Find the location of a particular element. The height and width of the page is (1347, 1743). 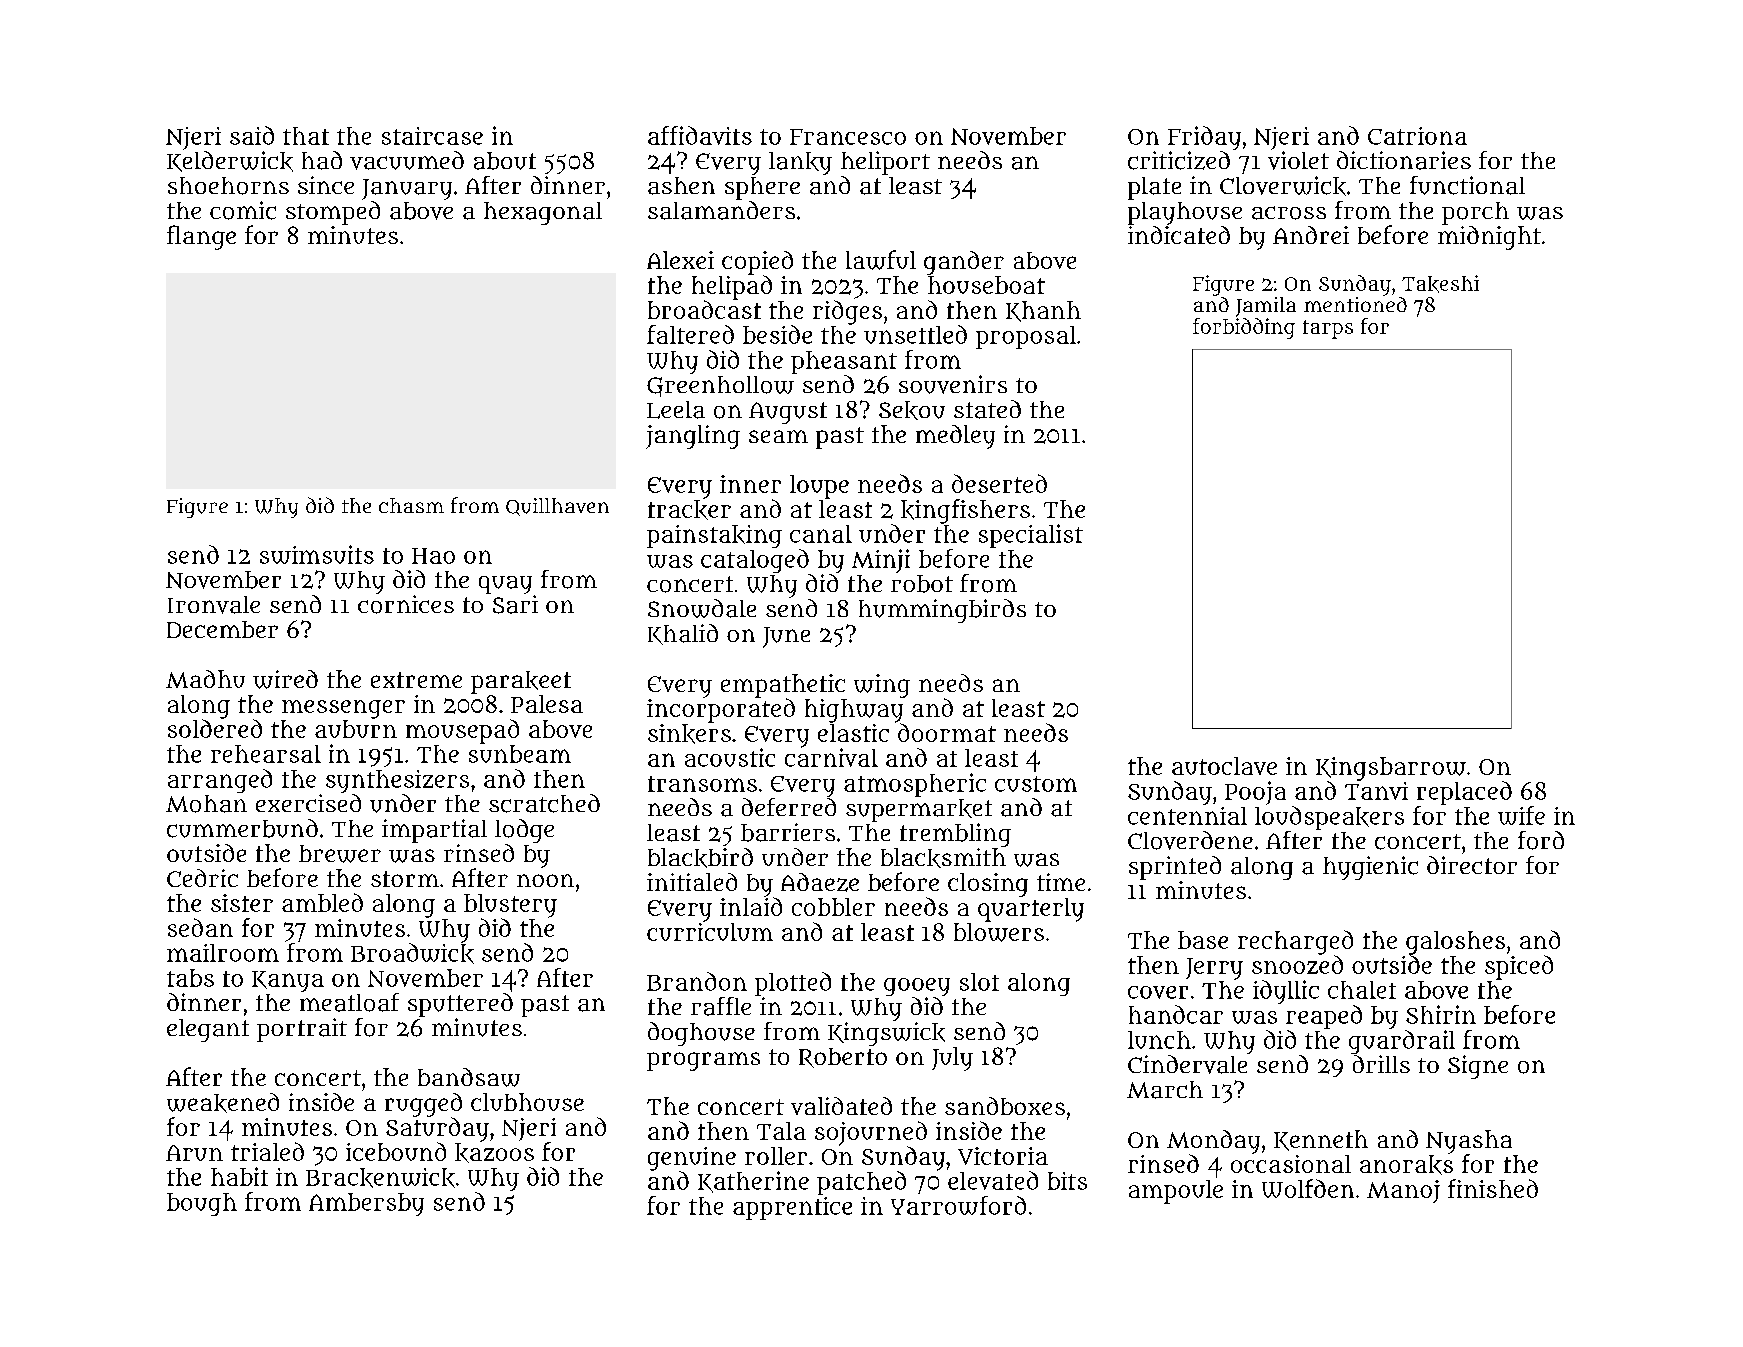

Roberto is located at coordinates (843, 1058).
